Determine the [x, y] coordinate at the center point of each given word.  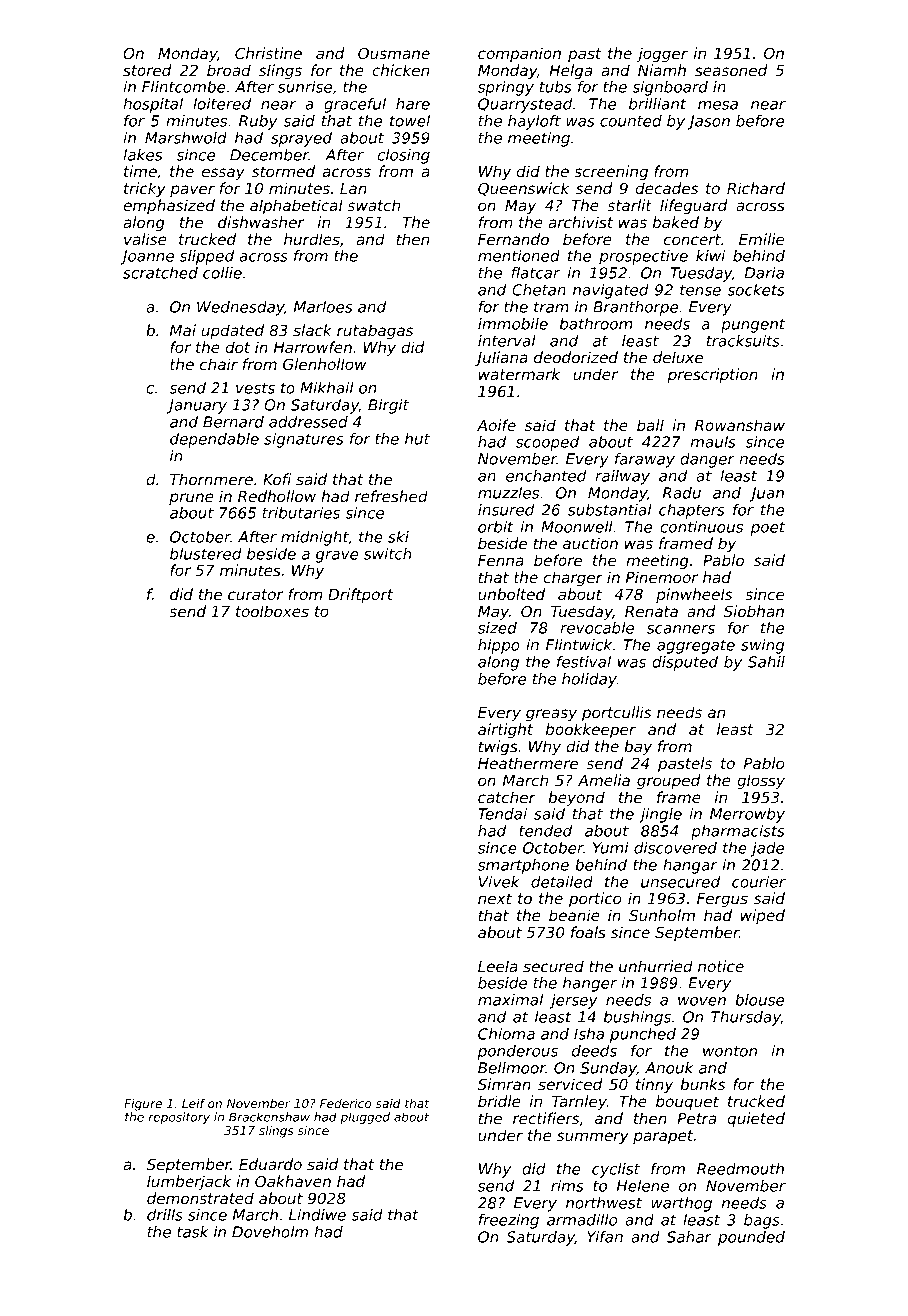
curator [255, 594]
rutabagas [375, 331]
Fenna [501, 560]
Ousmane [394, 53]
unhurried [656, 966]
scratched [160, 273]
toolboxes [272, 611]
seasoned [731, 70]
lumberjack [189, 1182]
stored [147, 70]
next [495, 898]
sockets [756, 290]
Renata [651, 611]
